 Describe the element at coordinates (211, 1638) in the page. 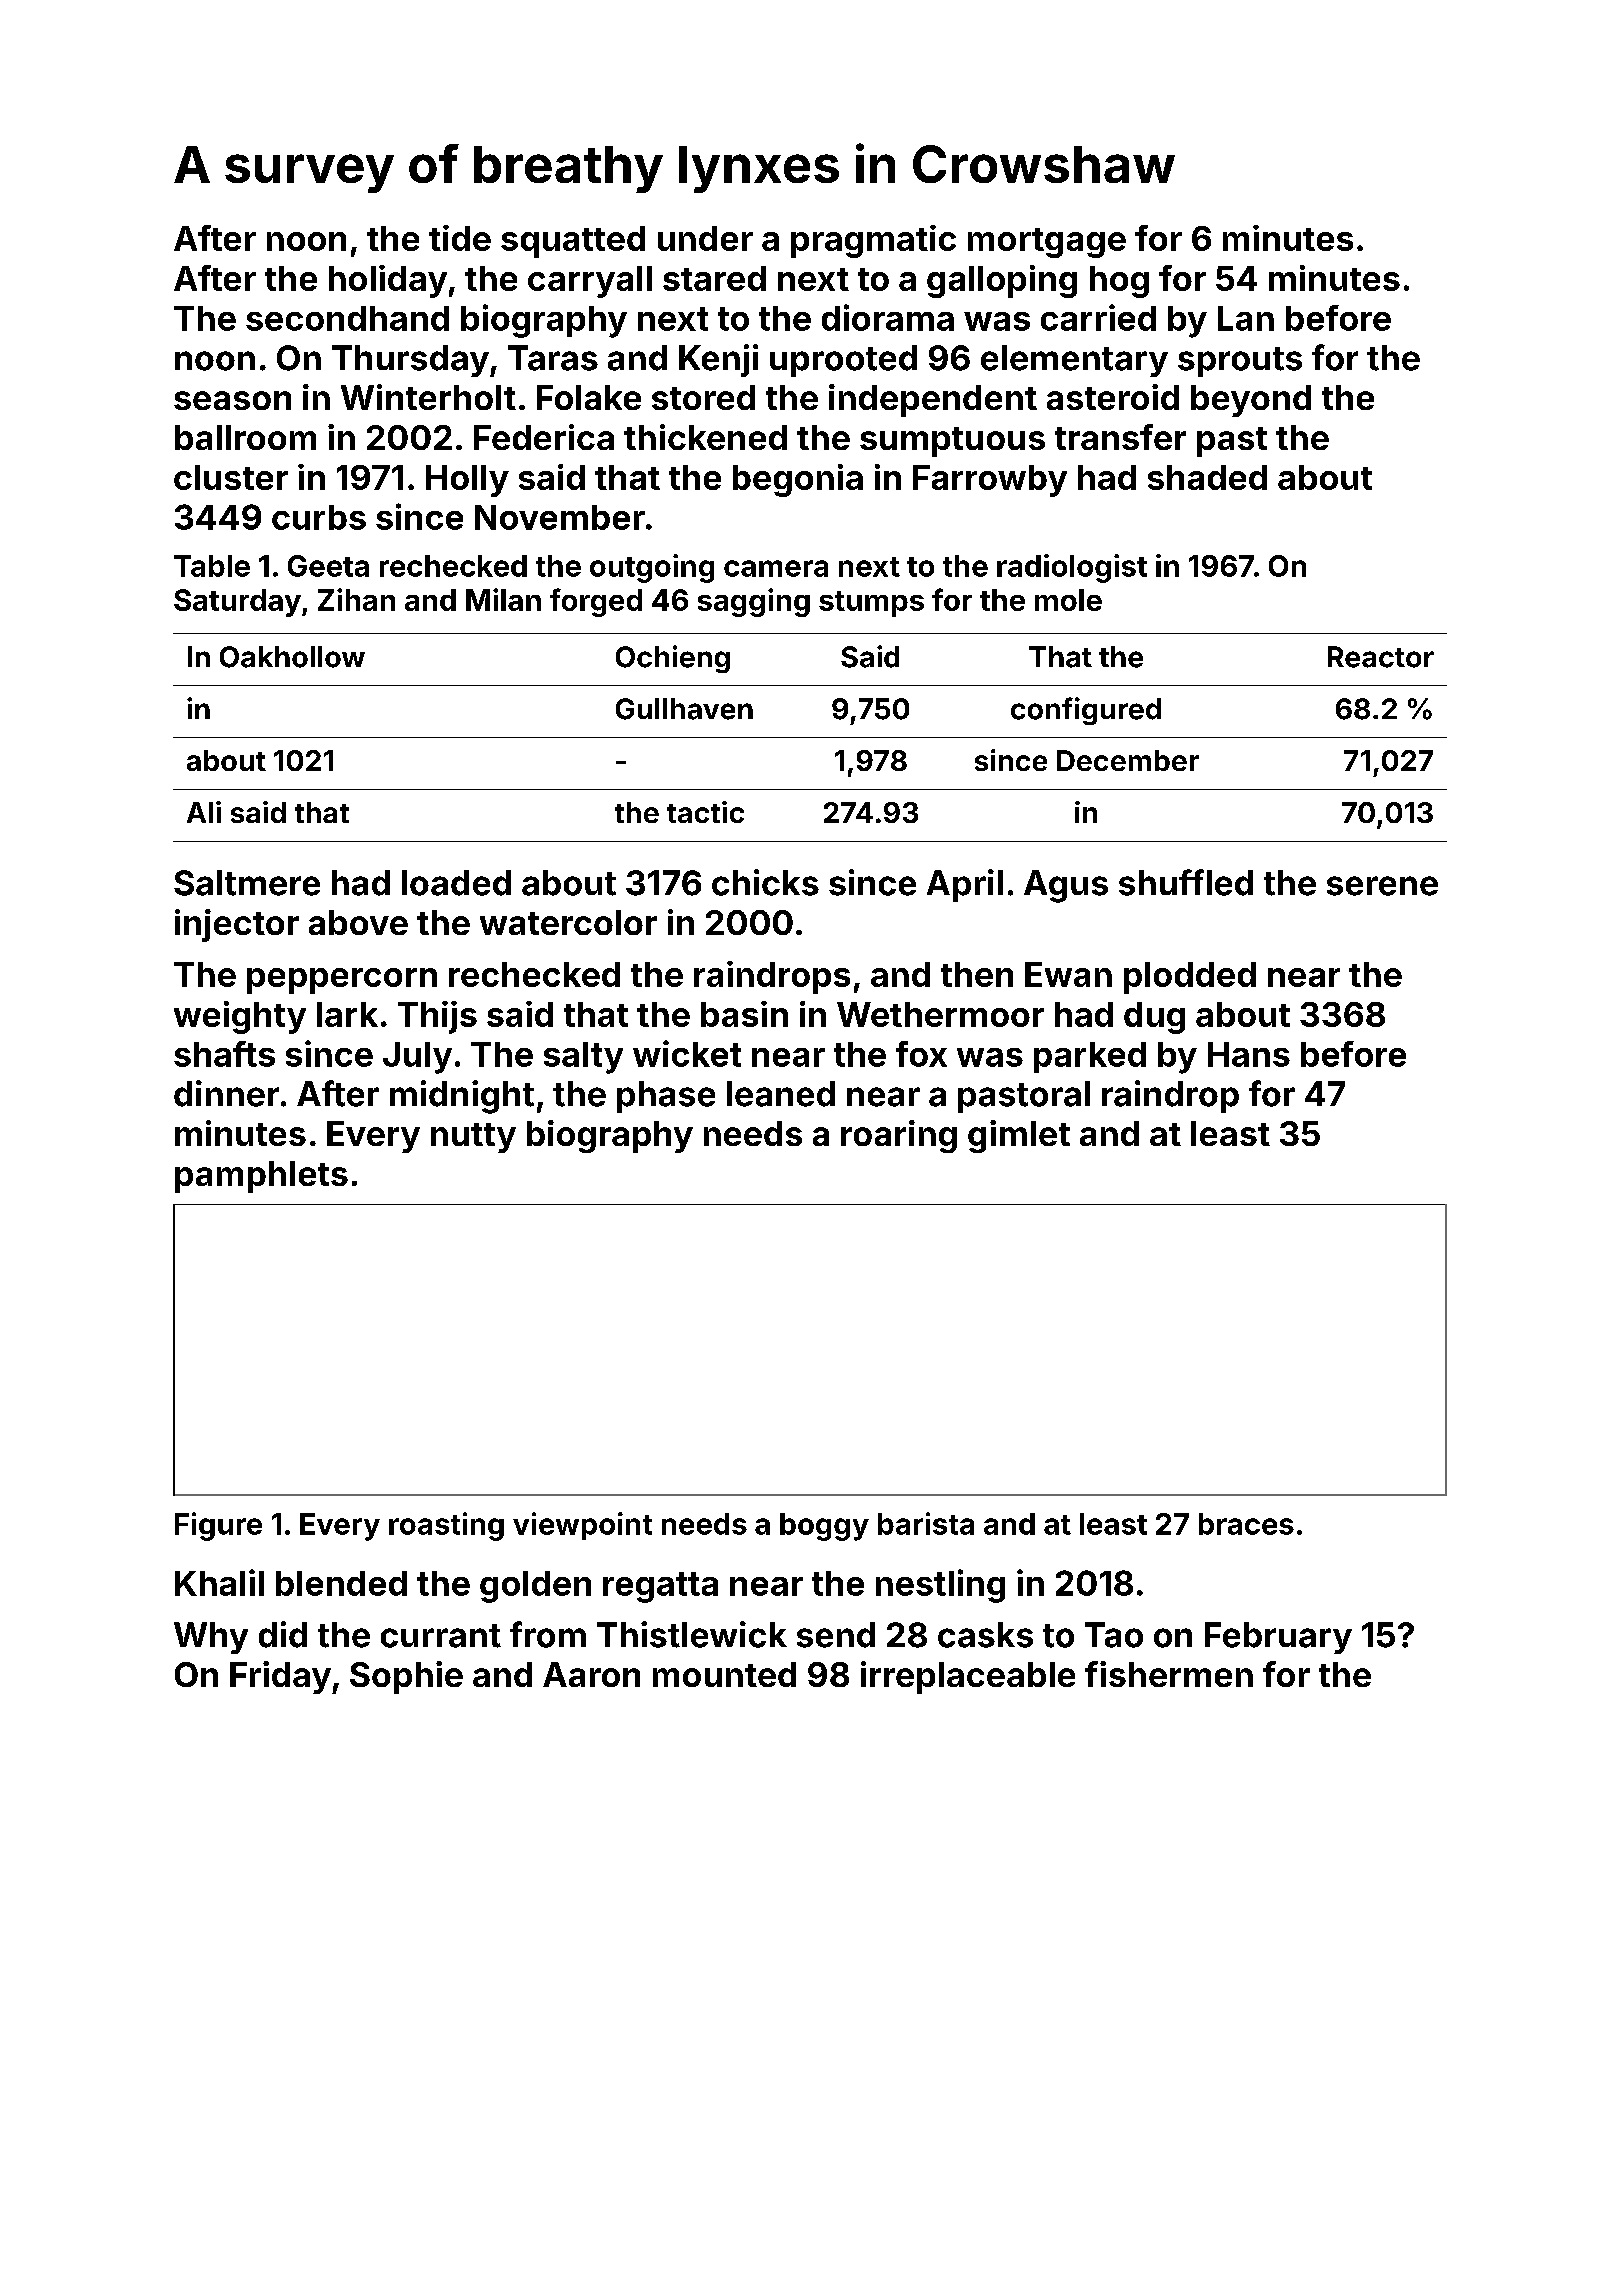

I see `Why` at that location.
